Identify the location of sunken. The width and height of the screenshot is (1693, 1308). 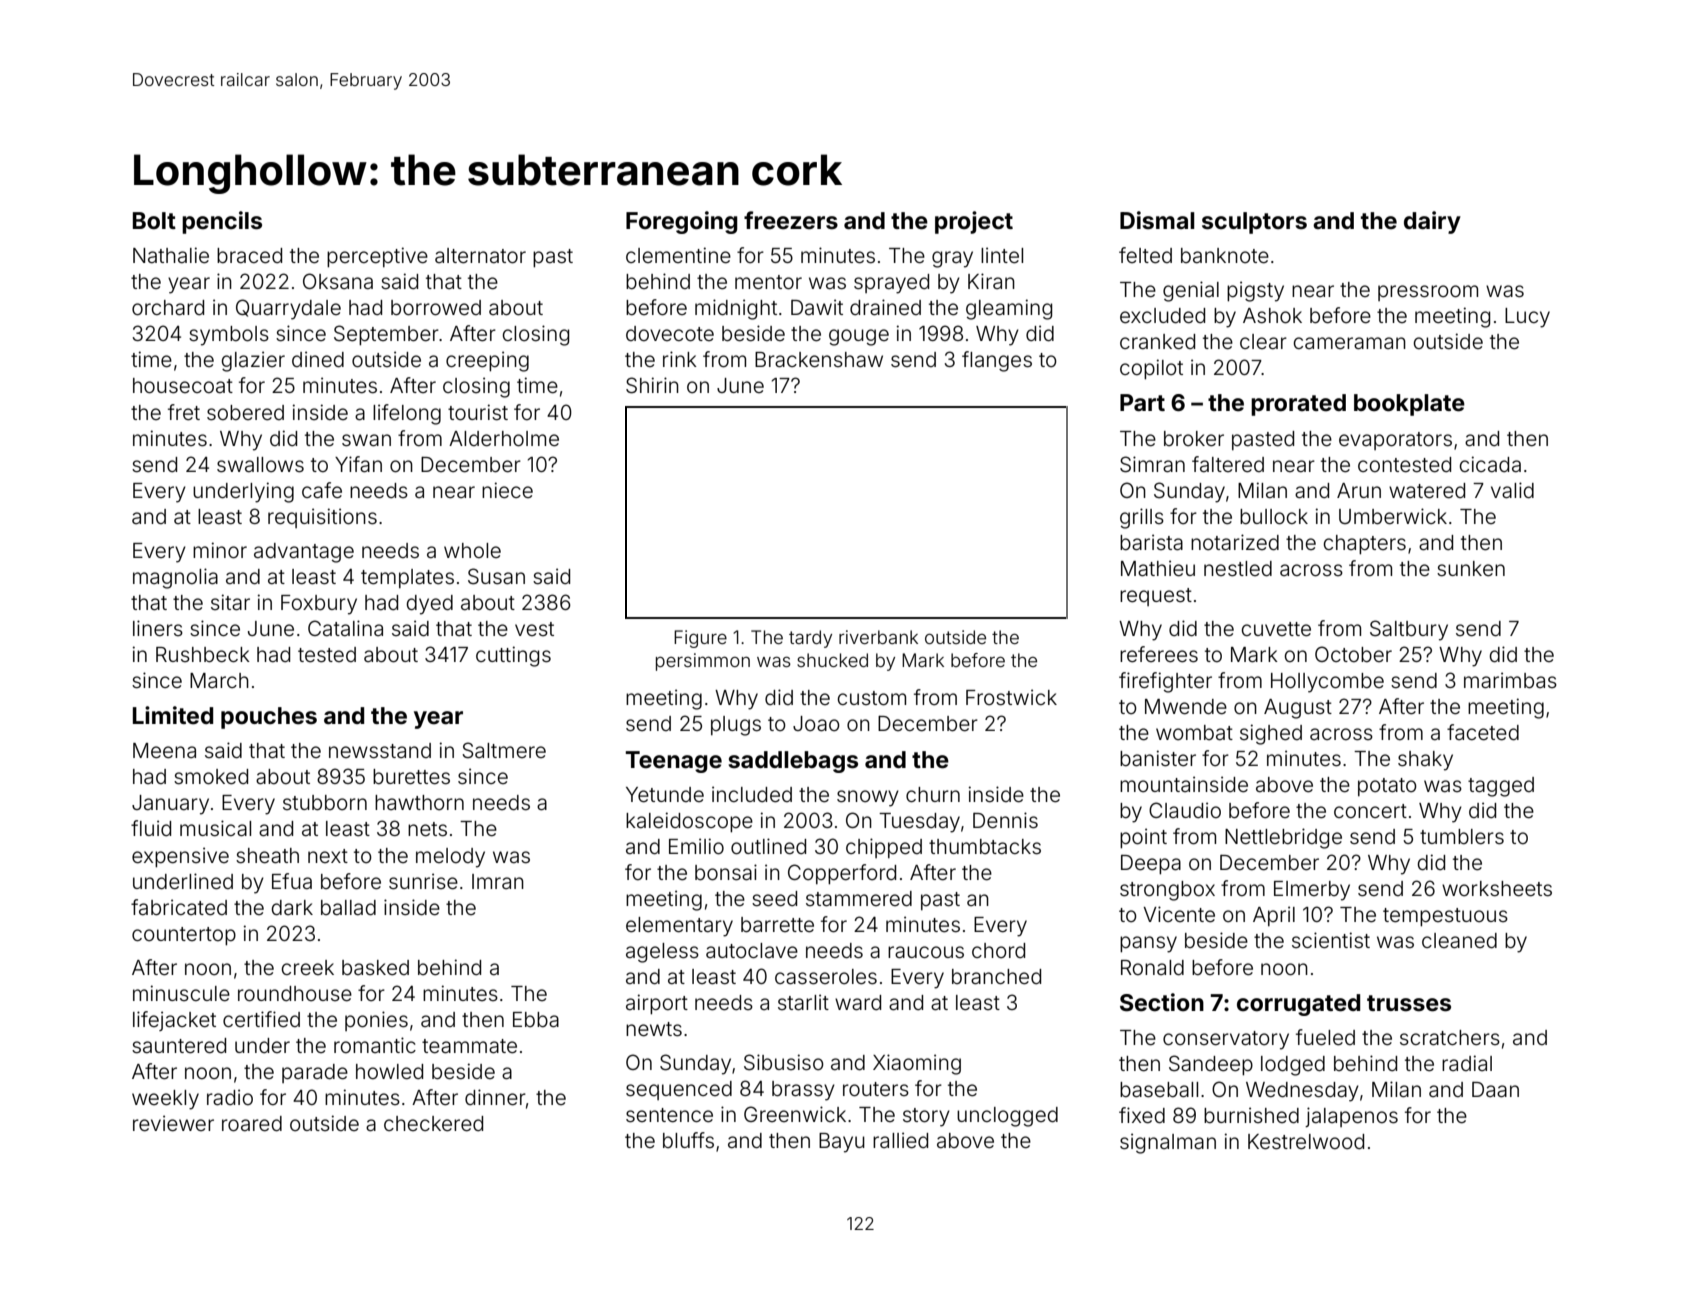
(1471, 569).
